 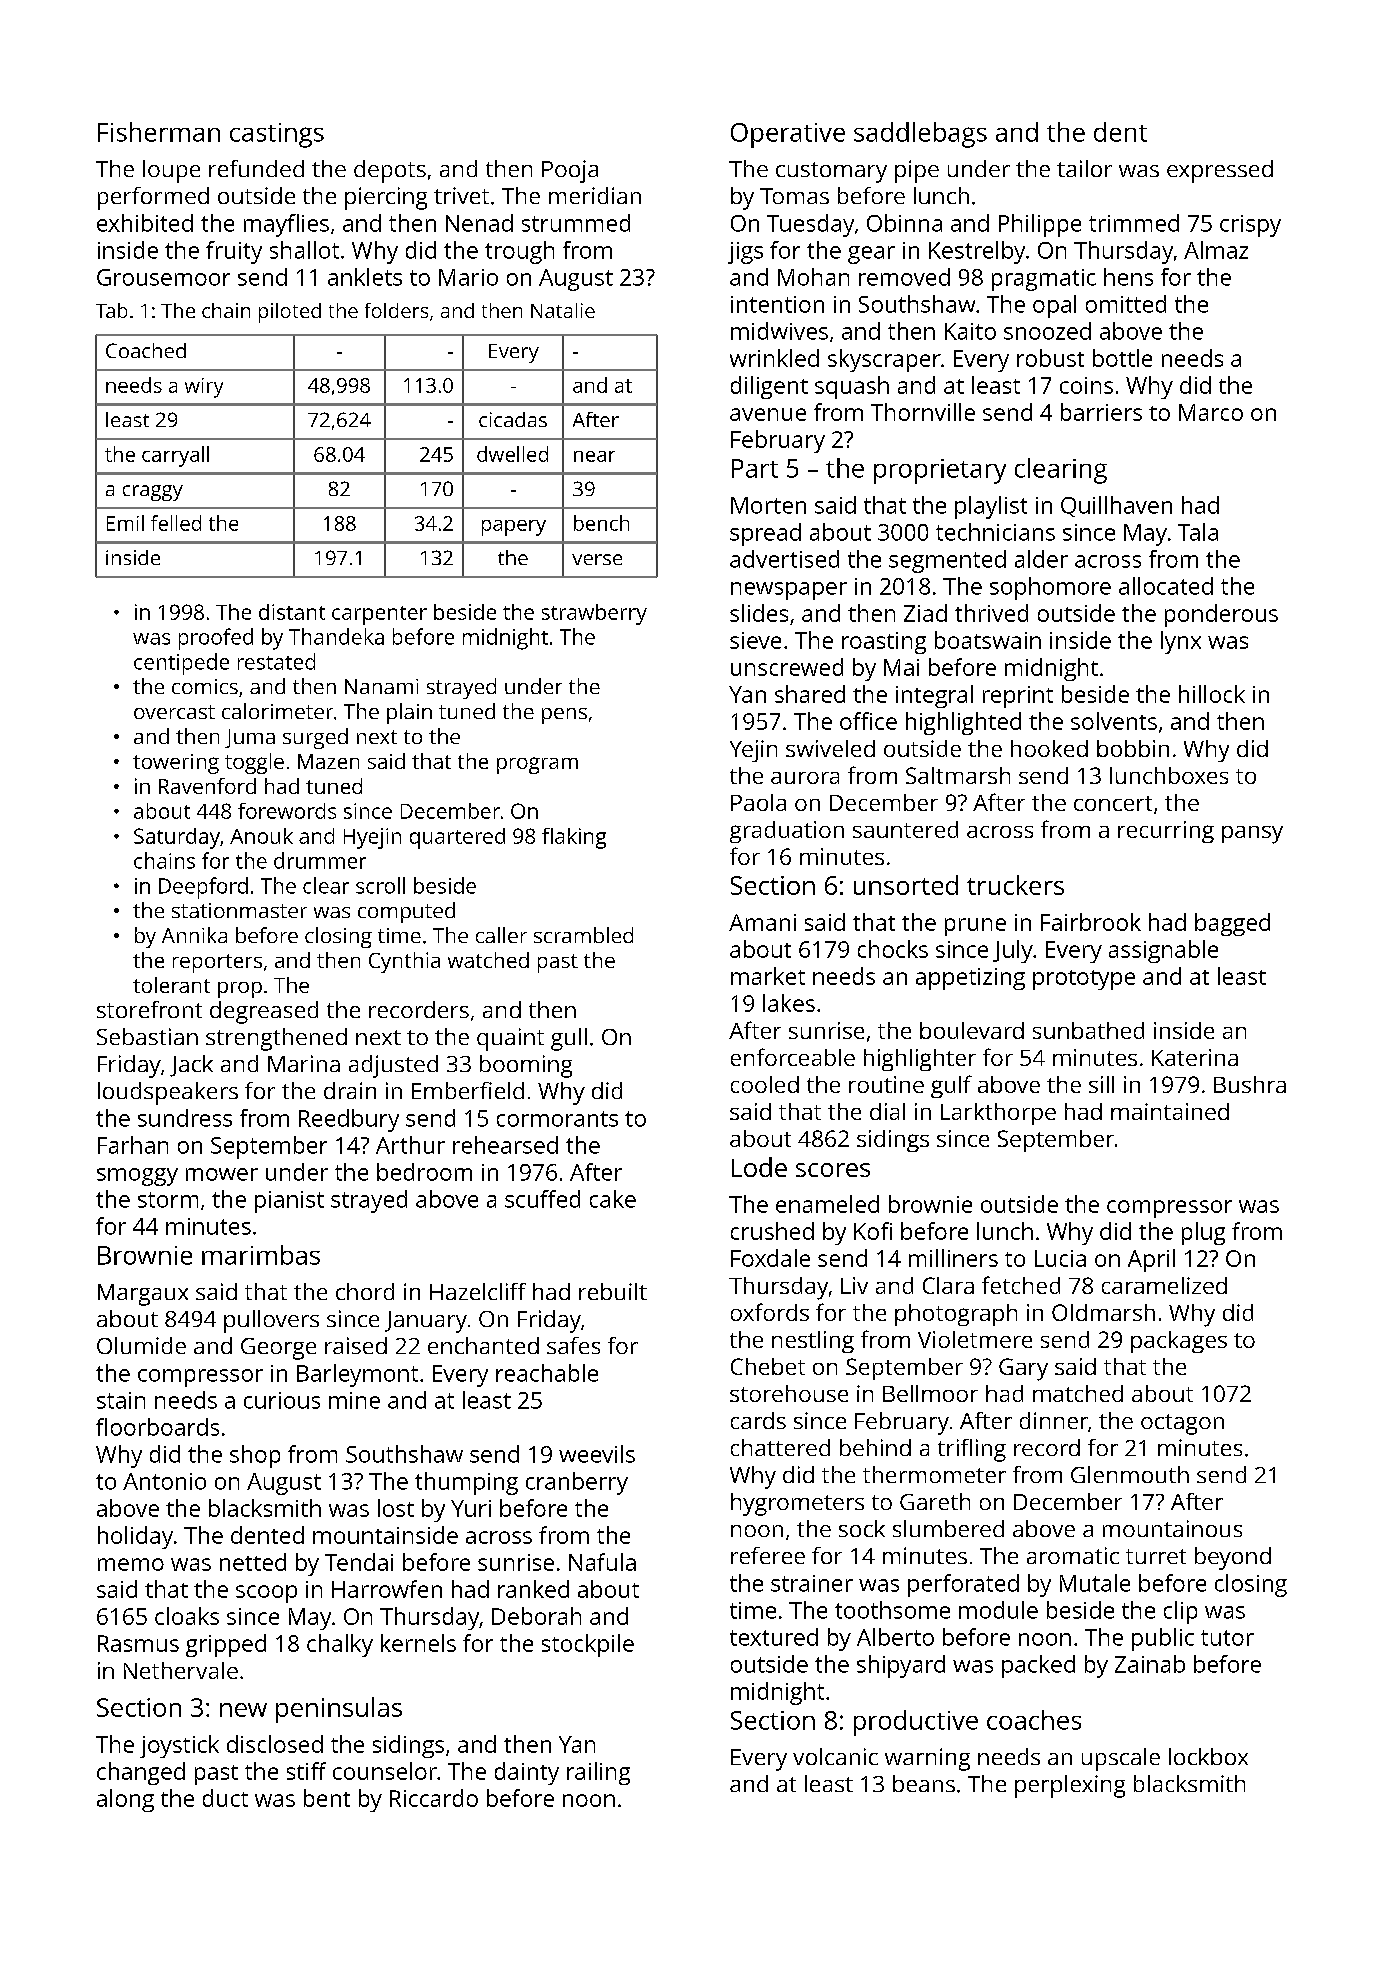 What do you see at coordinates (159, 132) in the screenshot?
I see `Fisherman` at bounding box center [159, 132].
